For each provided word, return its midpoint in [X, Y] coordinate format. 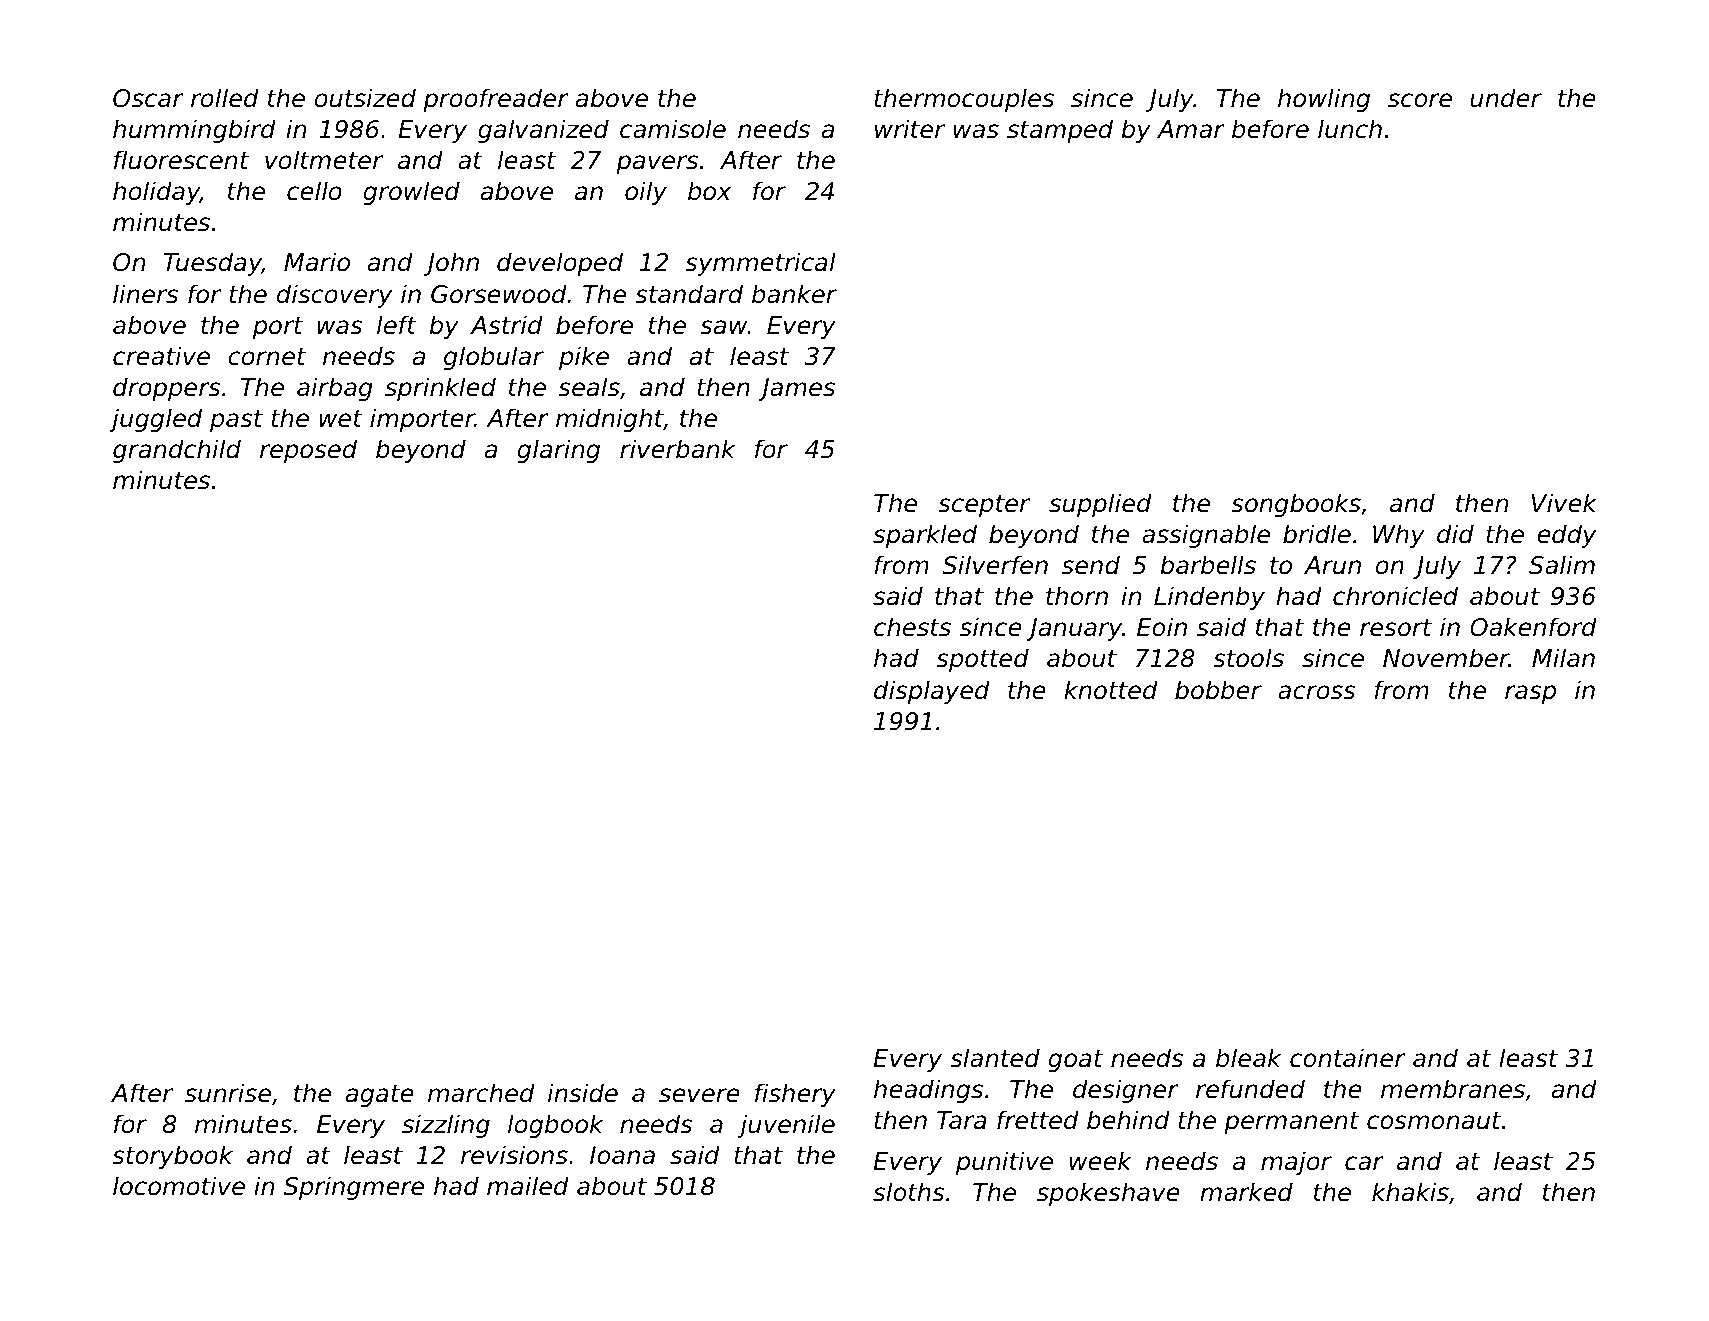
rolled [225, 98]
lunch [1350, 129]
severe [699, 1095]
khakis [1410, 1192]
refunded [1250, 1089]
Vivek [1564, 503]
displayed [932, 692]
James [796, 389]
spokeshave [1108, 1194]
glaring [558, 451]
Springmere [354, 1188]
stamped [1060, 131]
